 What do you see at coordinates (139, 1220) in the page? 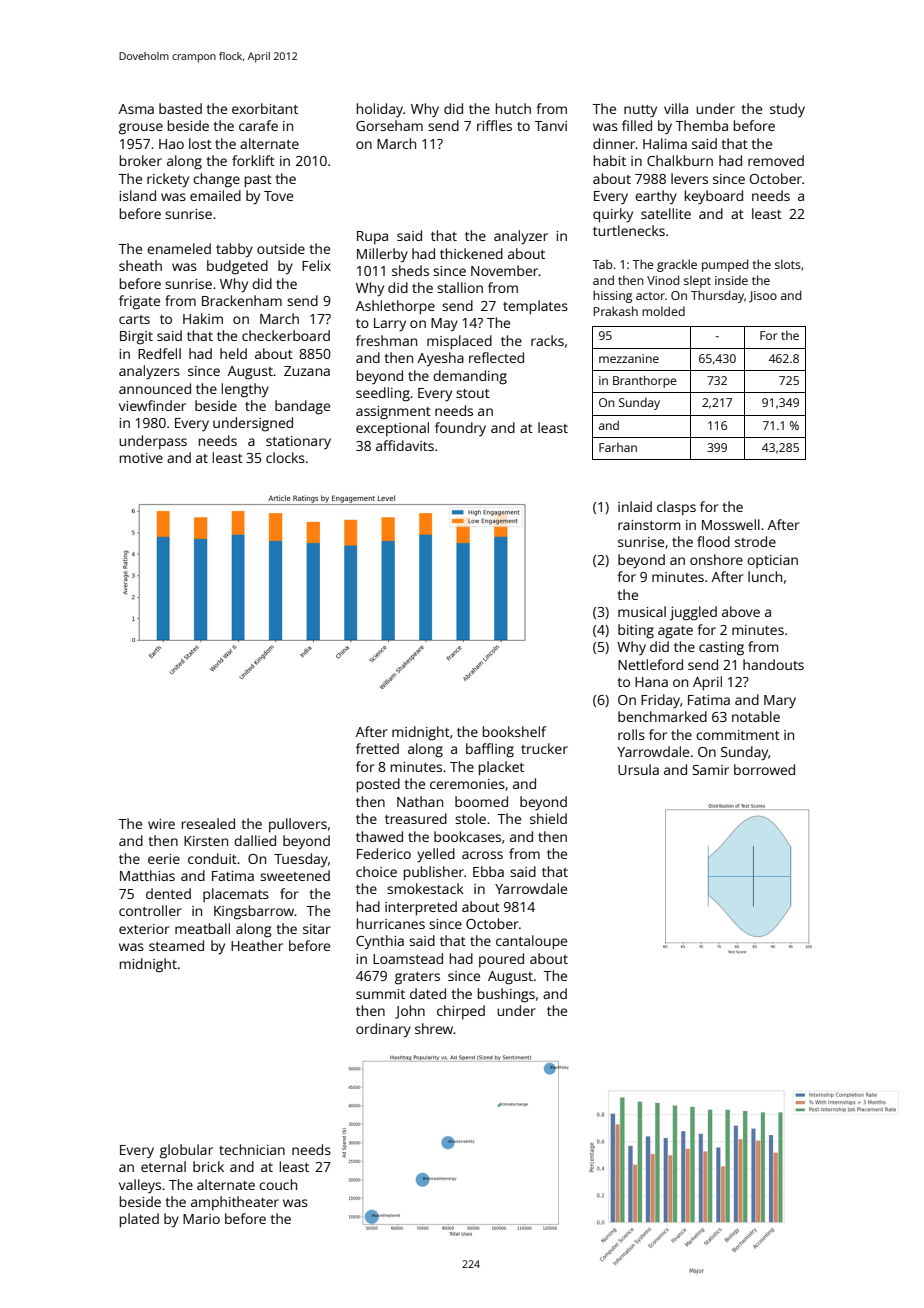
I see `plated` at bounding box center [139, 1220].
